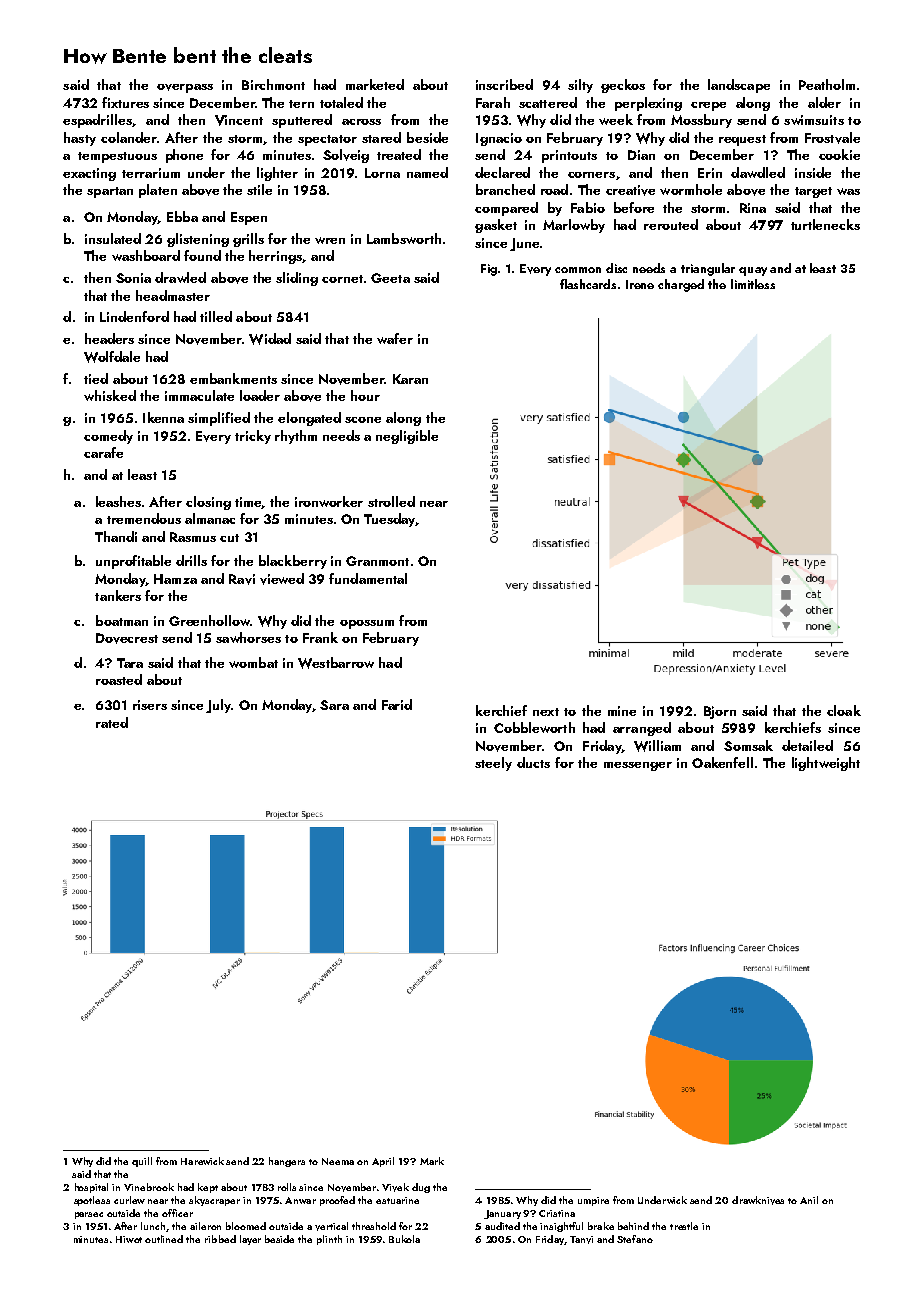 The height and width of the image is (1308, 924). What do you see at coordinates (502, 1226) in the image?
I see `audited` at bounding box center [502, 1226].
